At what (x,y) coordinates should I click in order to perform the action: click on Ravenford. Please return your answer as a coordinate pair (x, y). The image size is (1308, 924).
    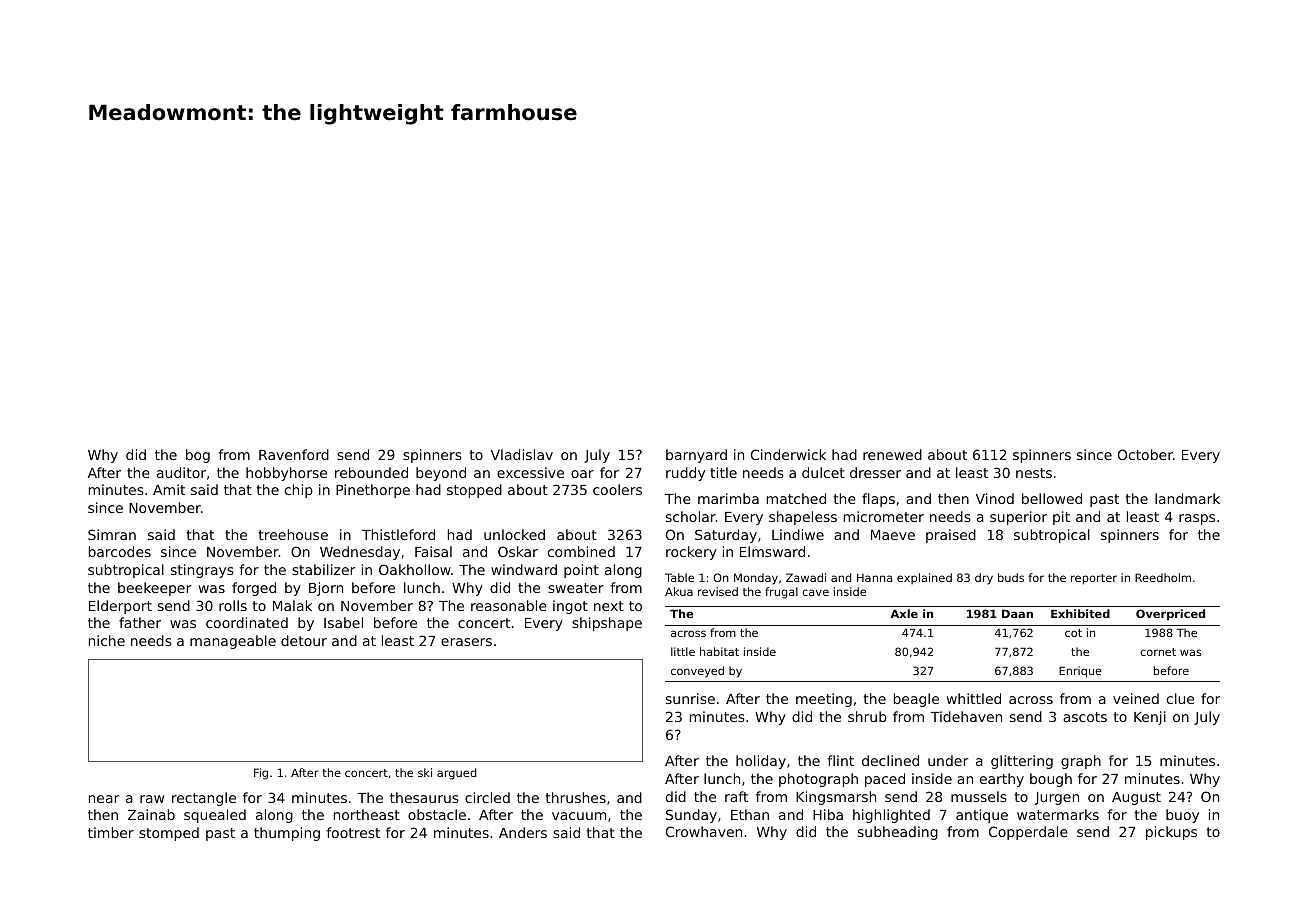
    Looking at the image, I should click on (294, 454).
